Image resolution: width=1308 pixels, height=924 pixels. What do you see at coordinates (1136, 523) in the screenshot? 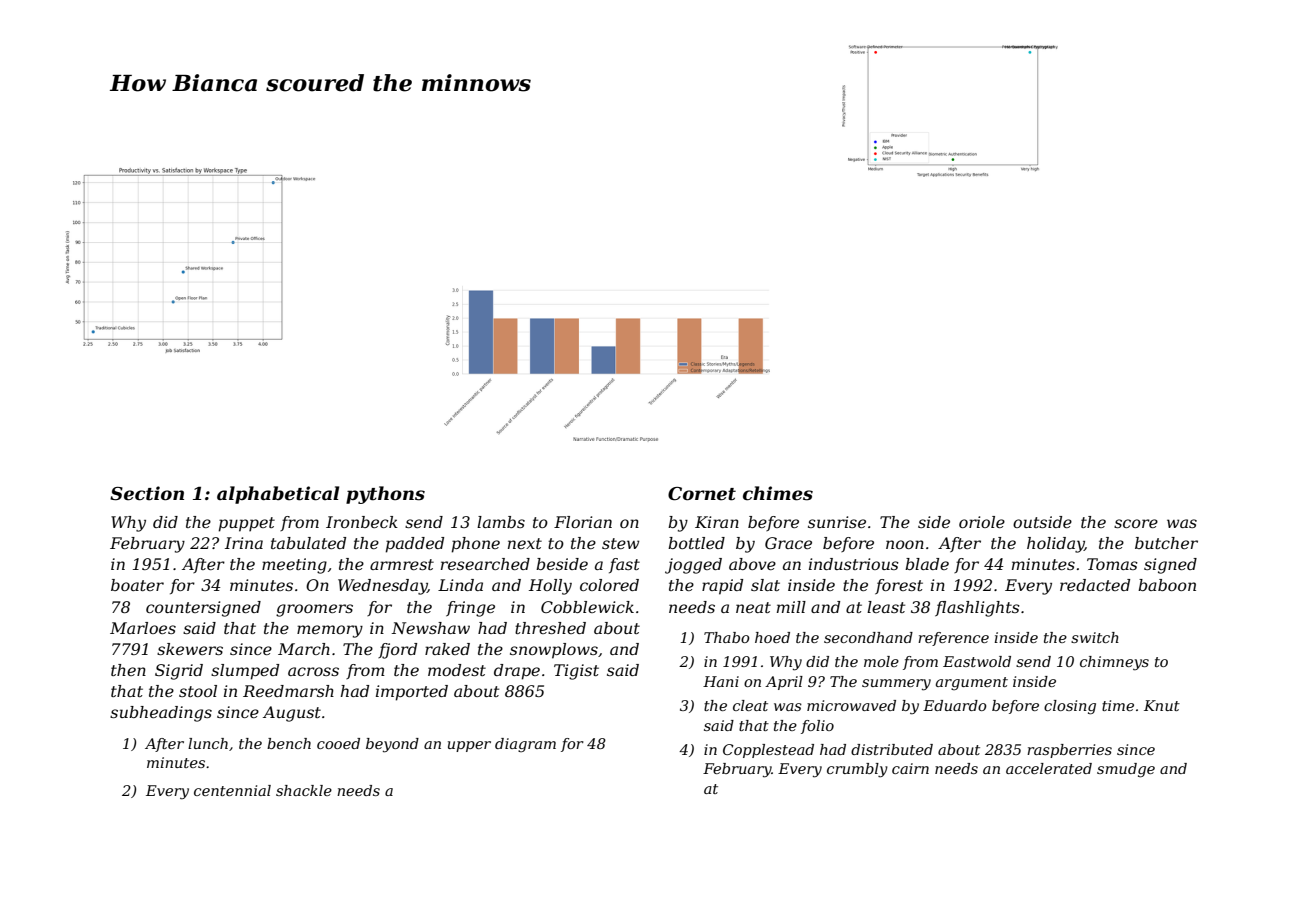
I see `score` at bounding box center [1136, 523].
